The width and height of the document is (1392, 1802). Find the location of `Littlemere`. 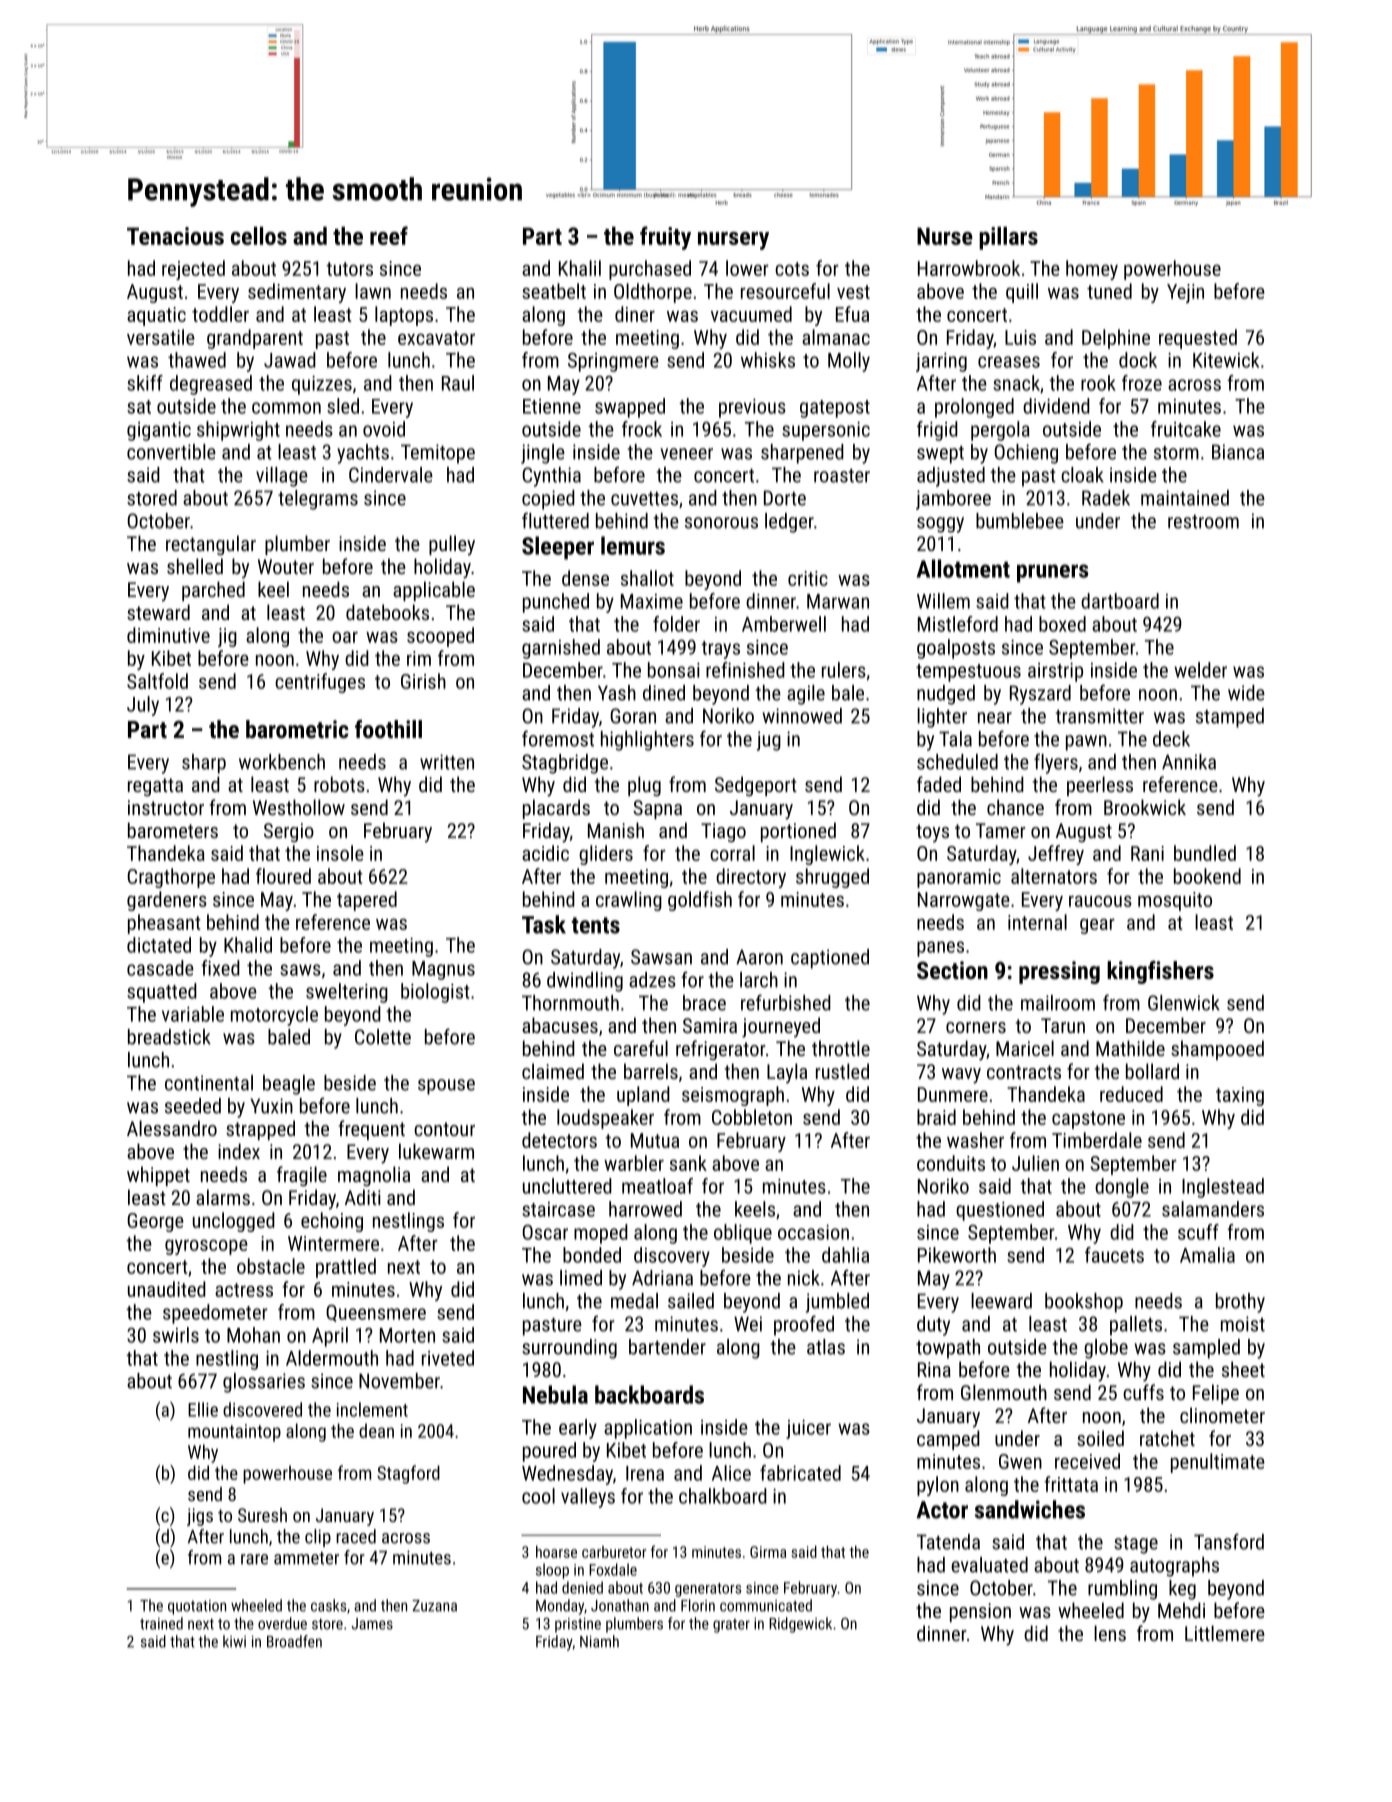

Littlemere is located at coordinates (1225, 1633).
